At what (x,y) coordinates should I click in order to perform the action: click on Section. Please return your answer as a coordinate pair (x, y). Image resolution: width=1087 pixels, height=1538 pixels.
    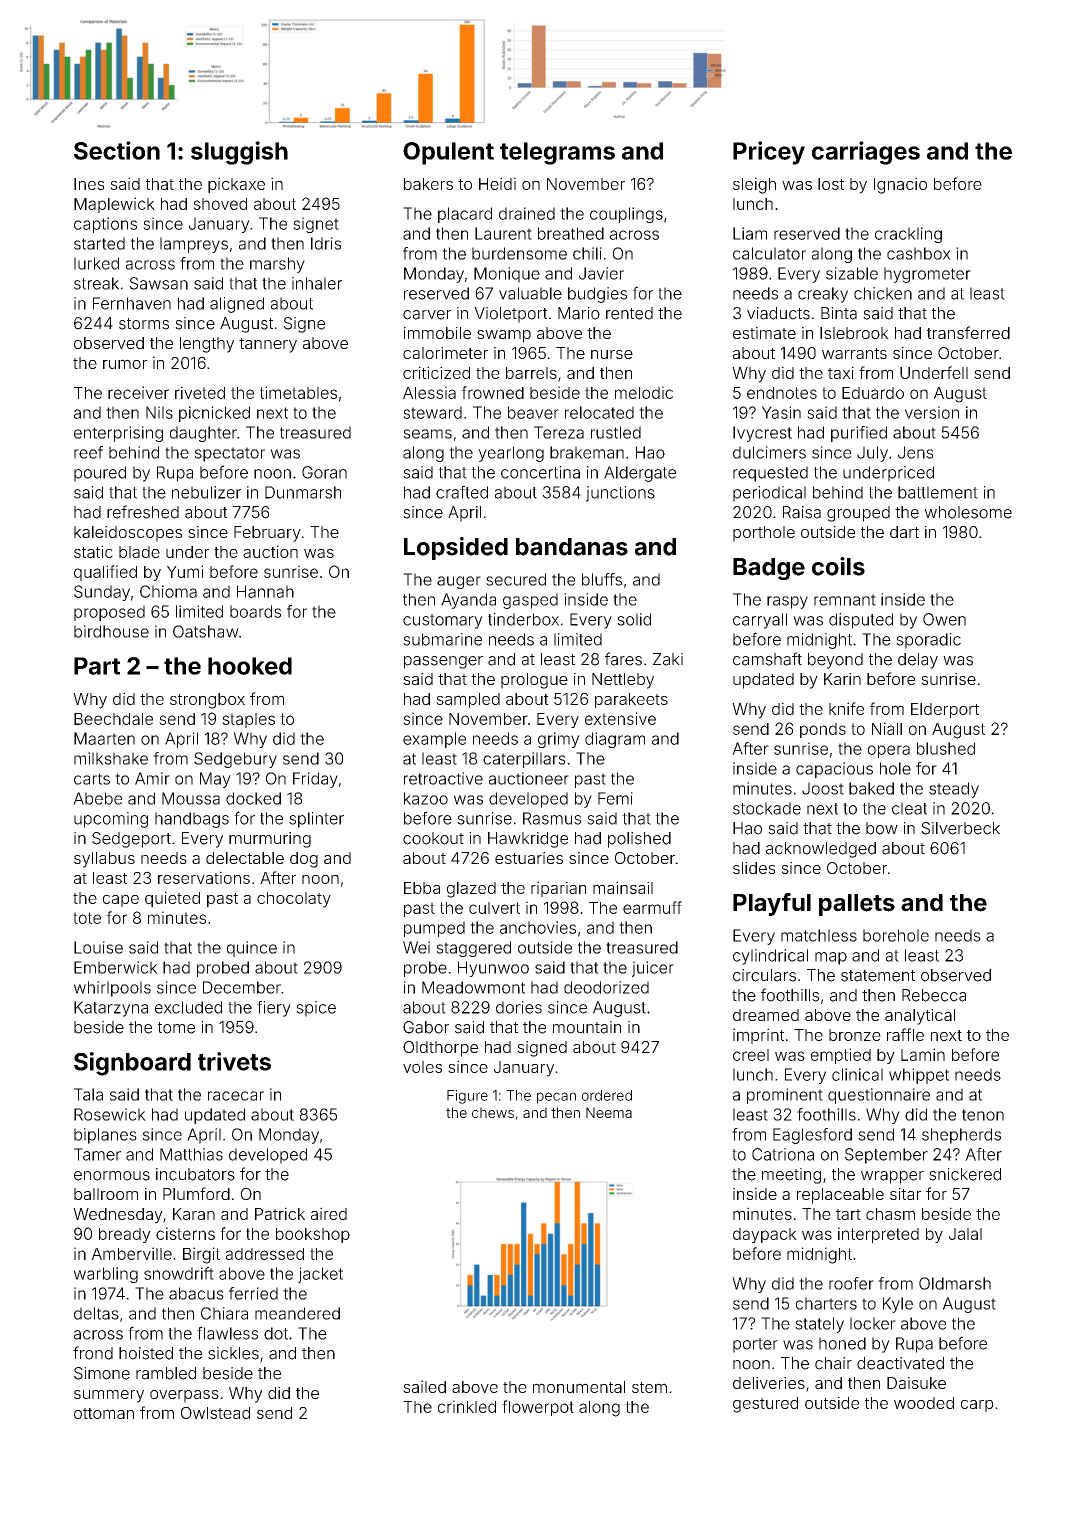
    Looking at the image, I should click on (117, 150).
